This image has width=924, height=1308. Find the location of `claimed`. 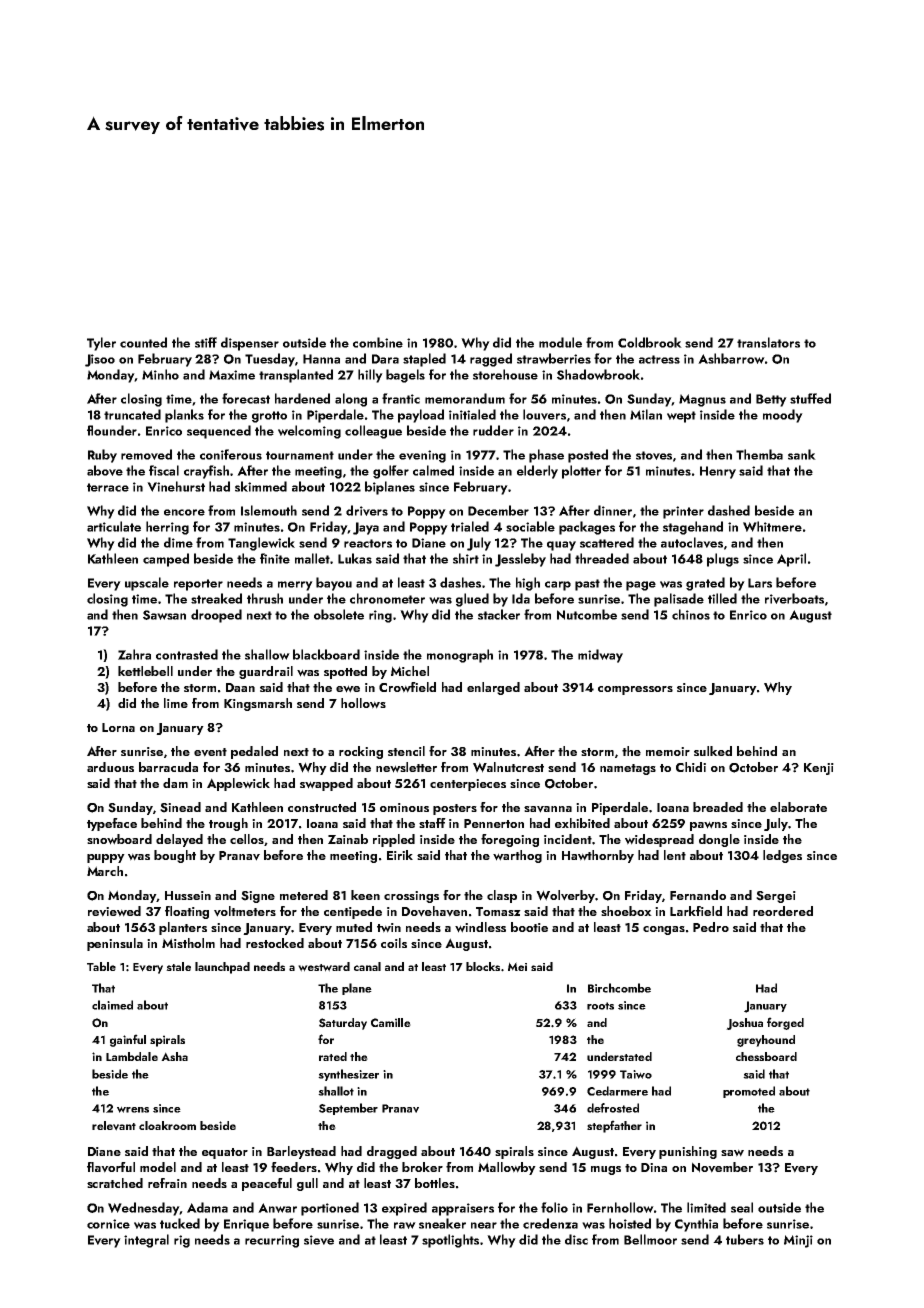

claimed is located at coordinates (112, 1005).
